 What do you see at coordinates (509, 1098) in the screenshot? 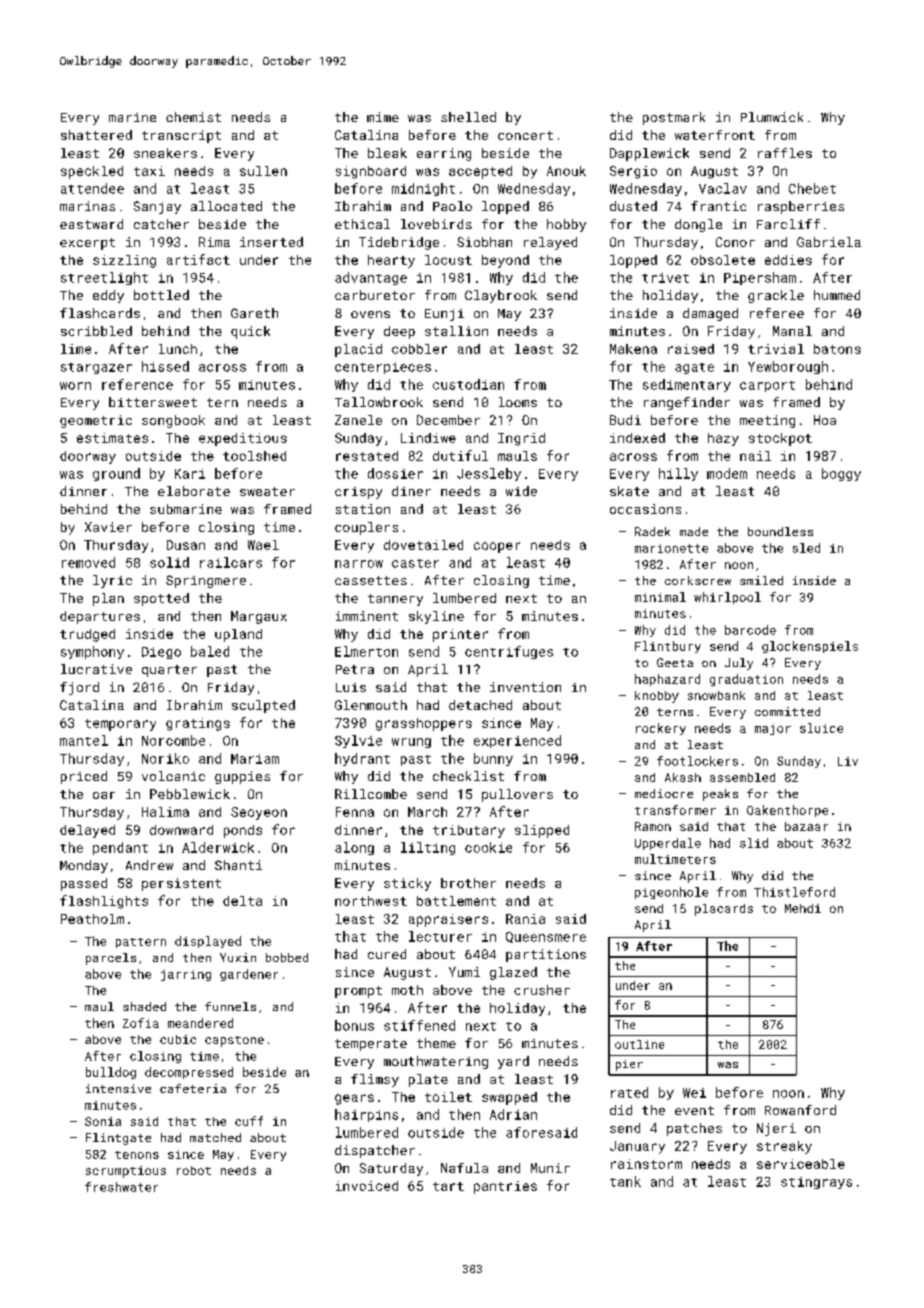
I see `swapped` at bounding box center [509, 1098].
